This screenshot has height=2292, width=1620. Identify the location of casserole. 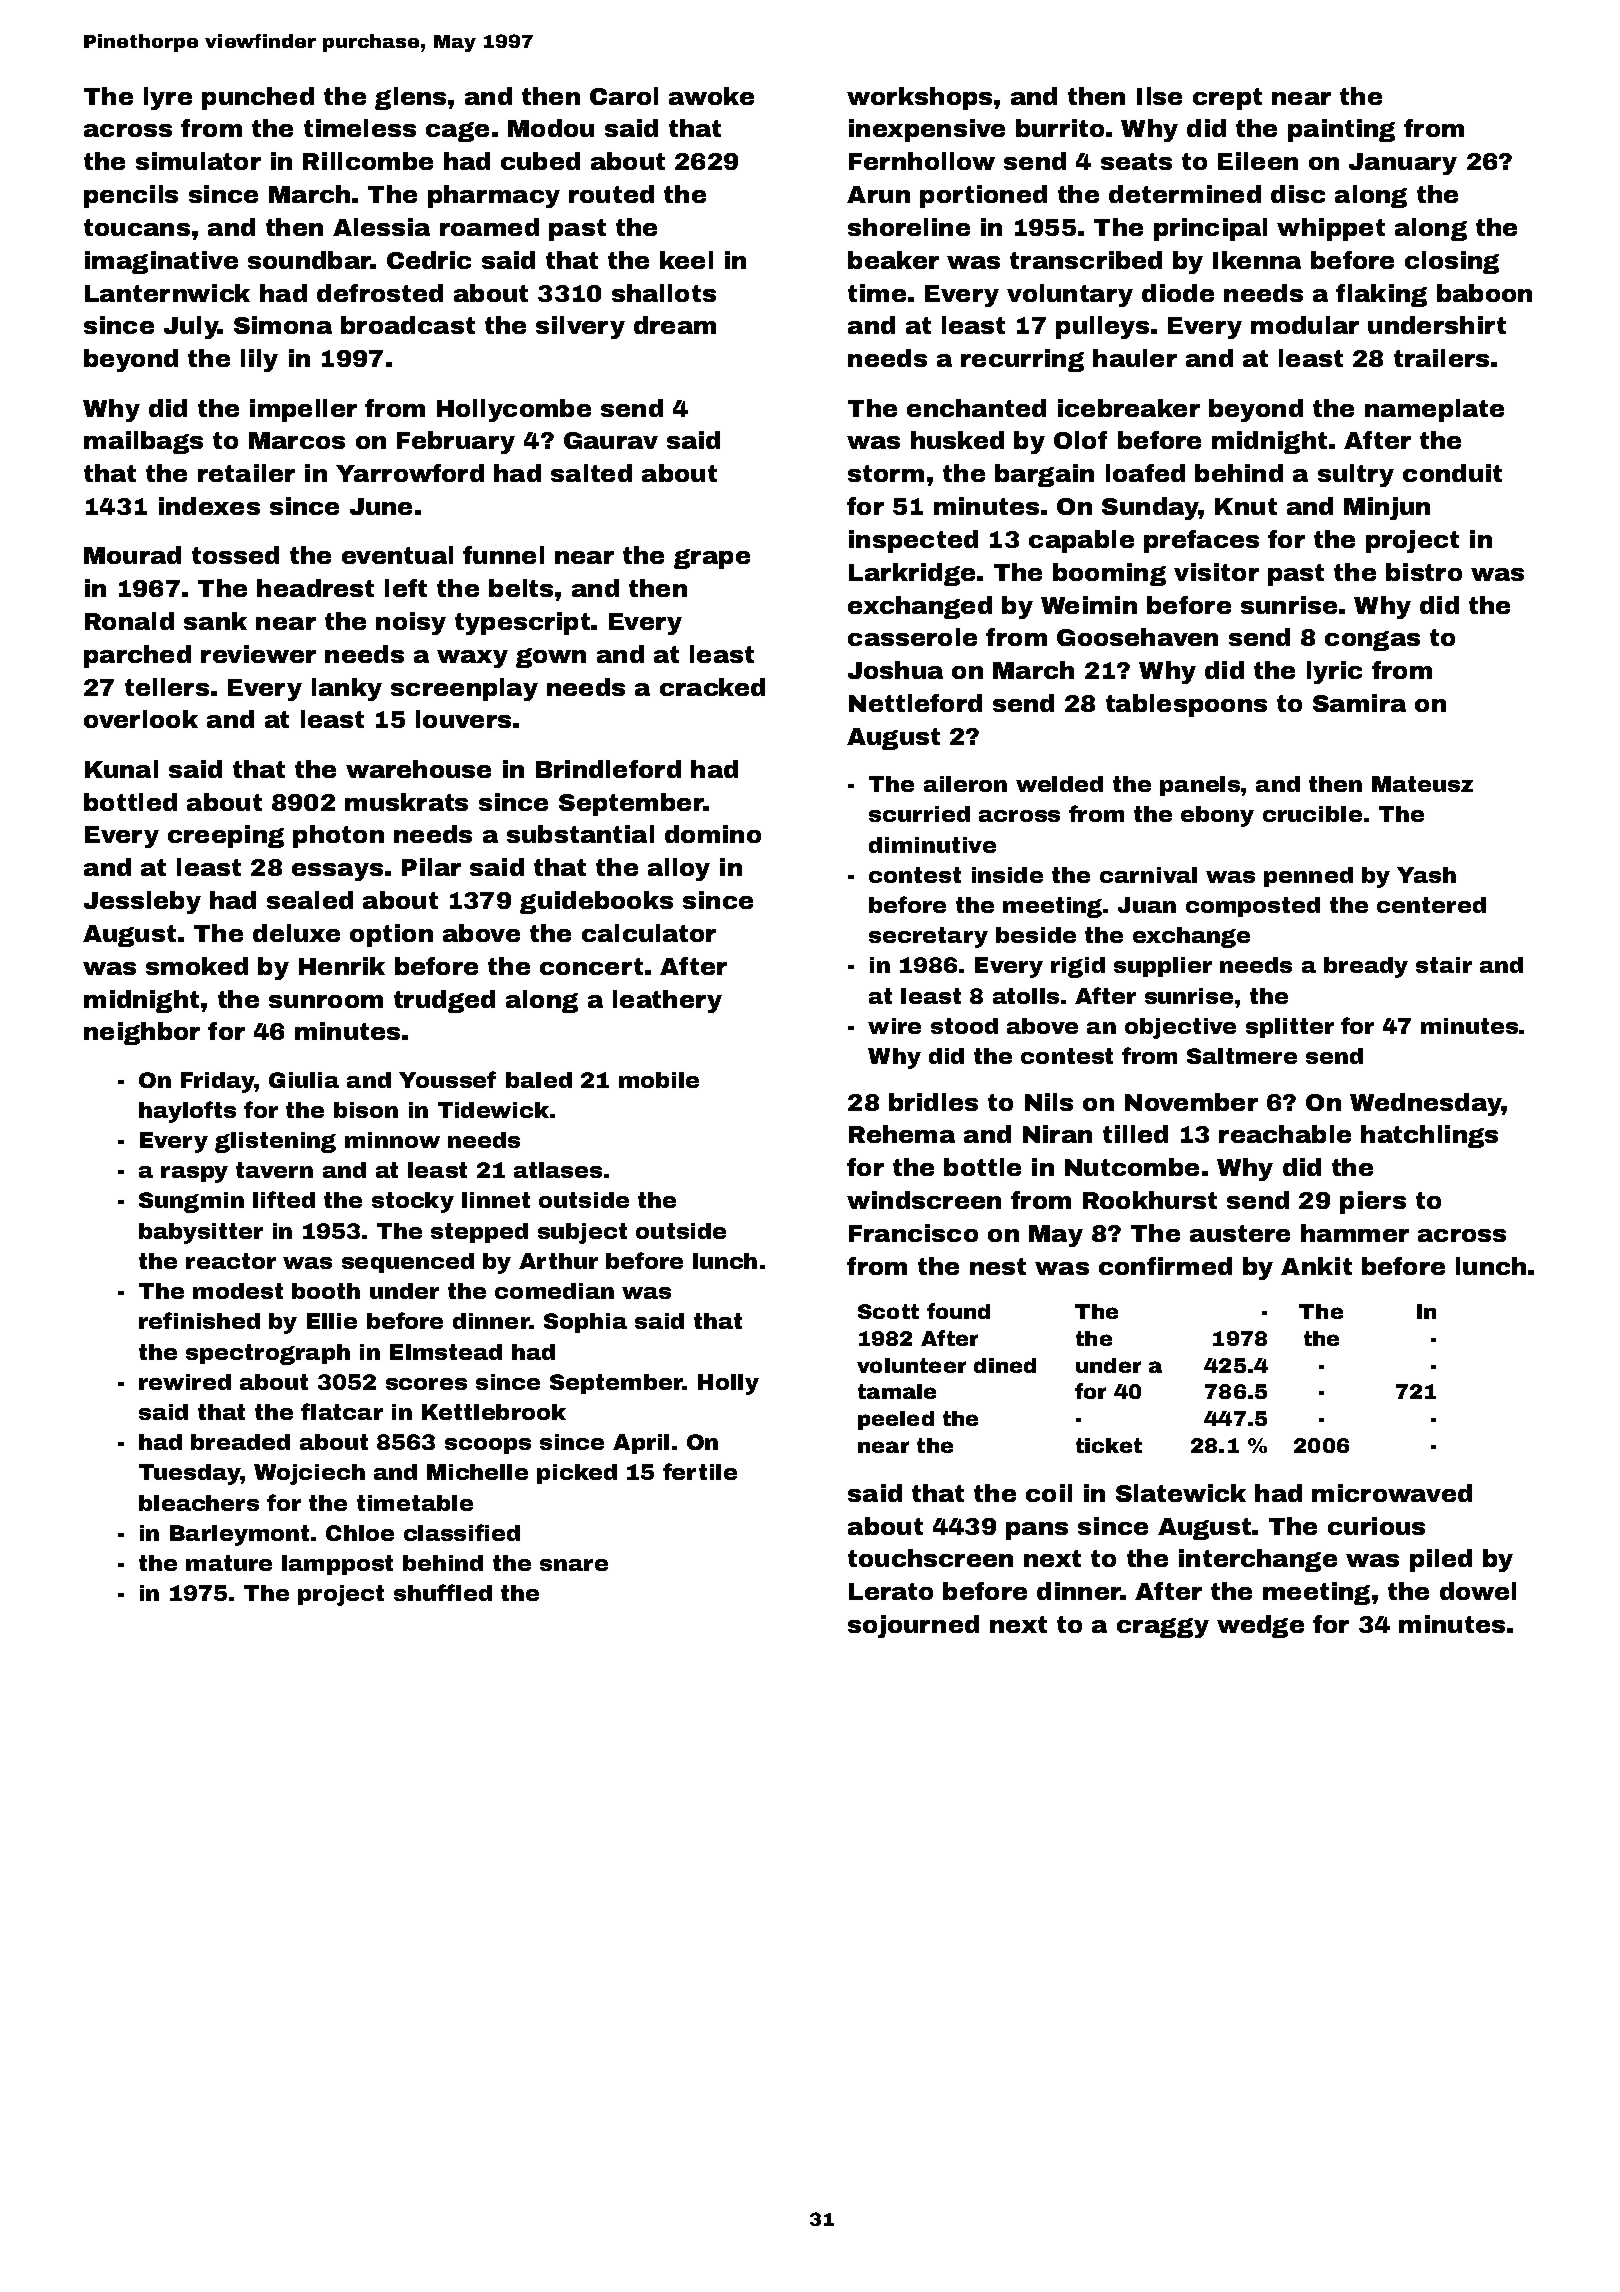
(912, 637).
